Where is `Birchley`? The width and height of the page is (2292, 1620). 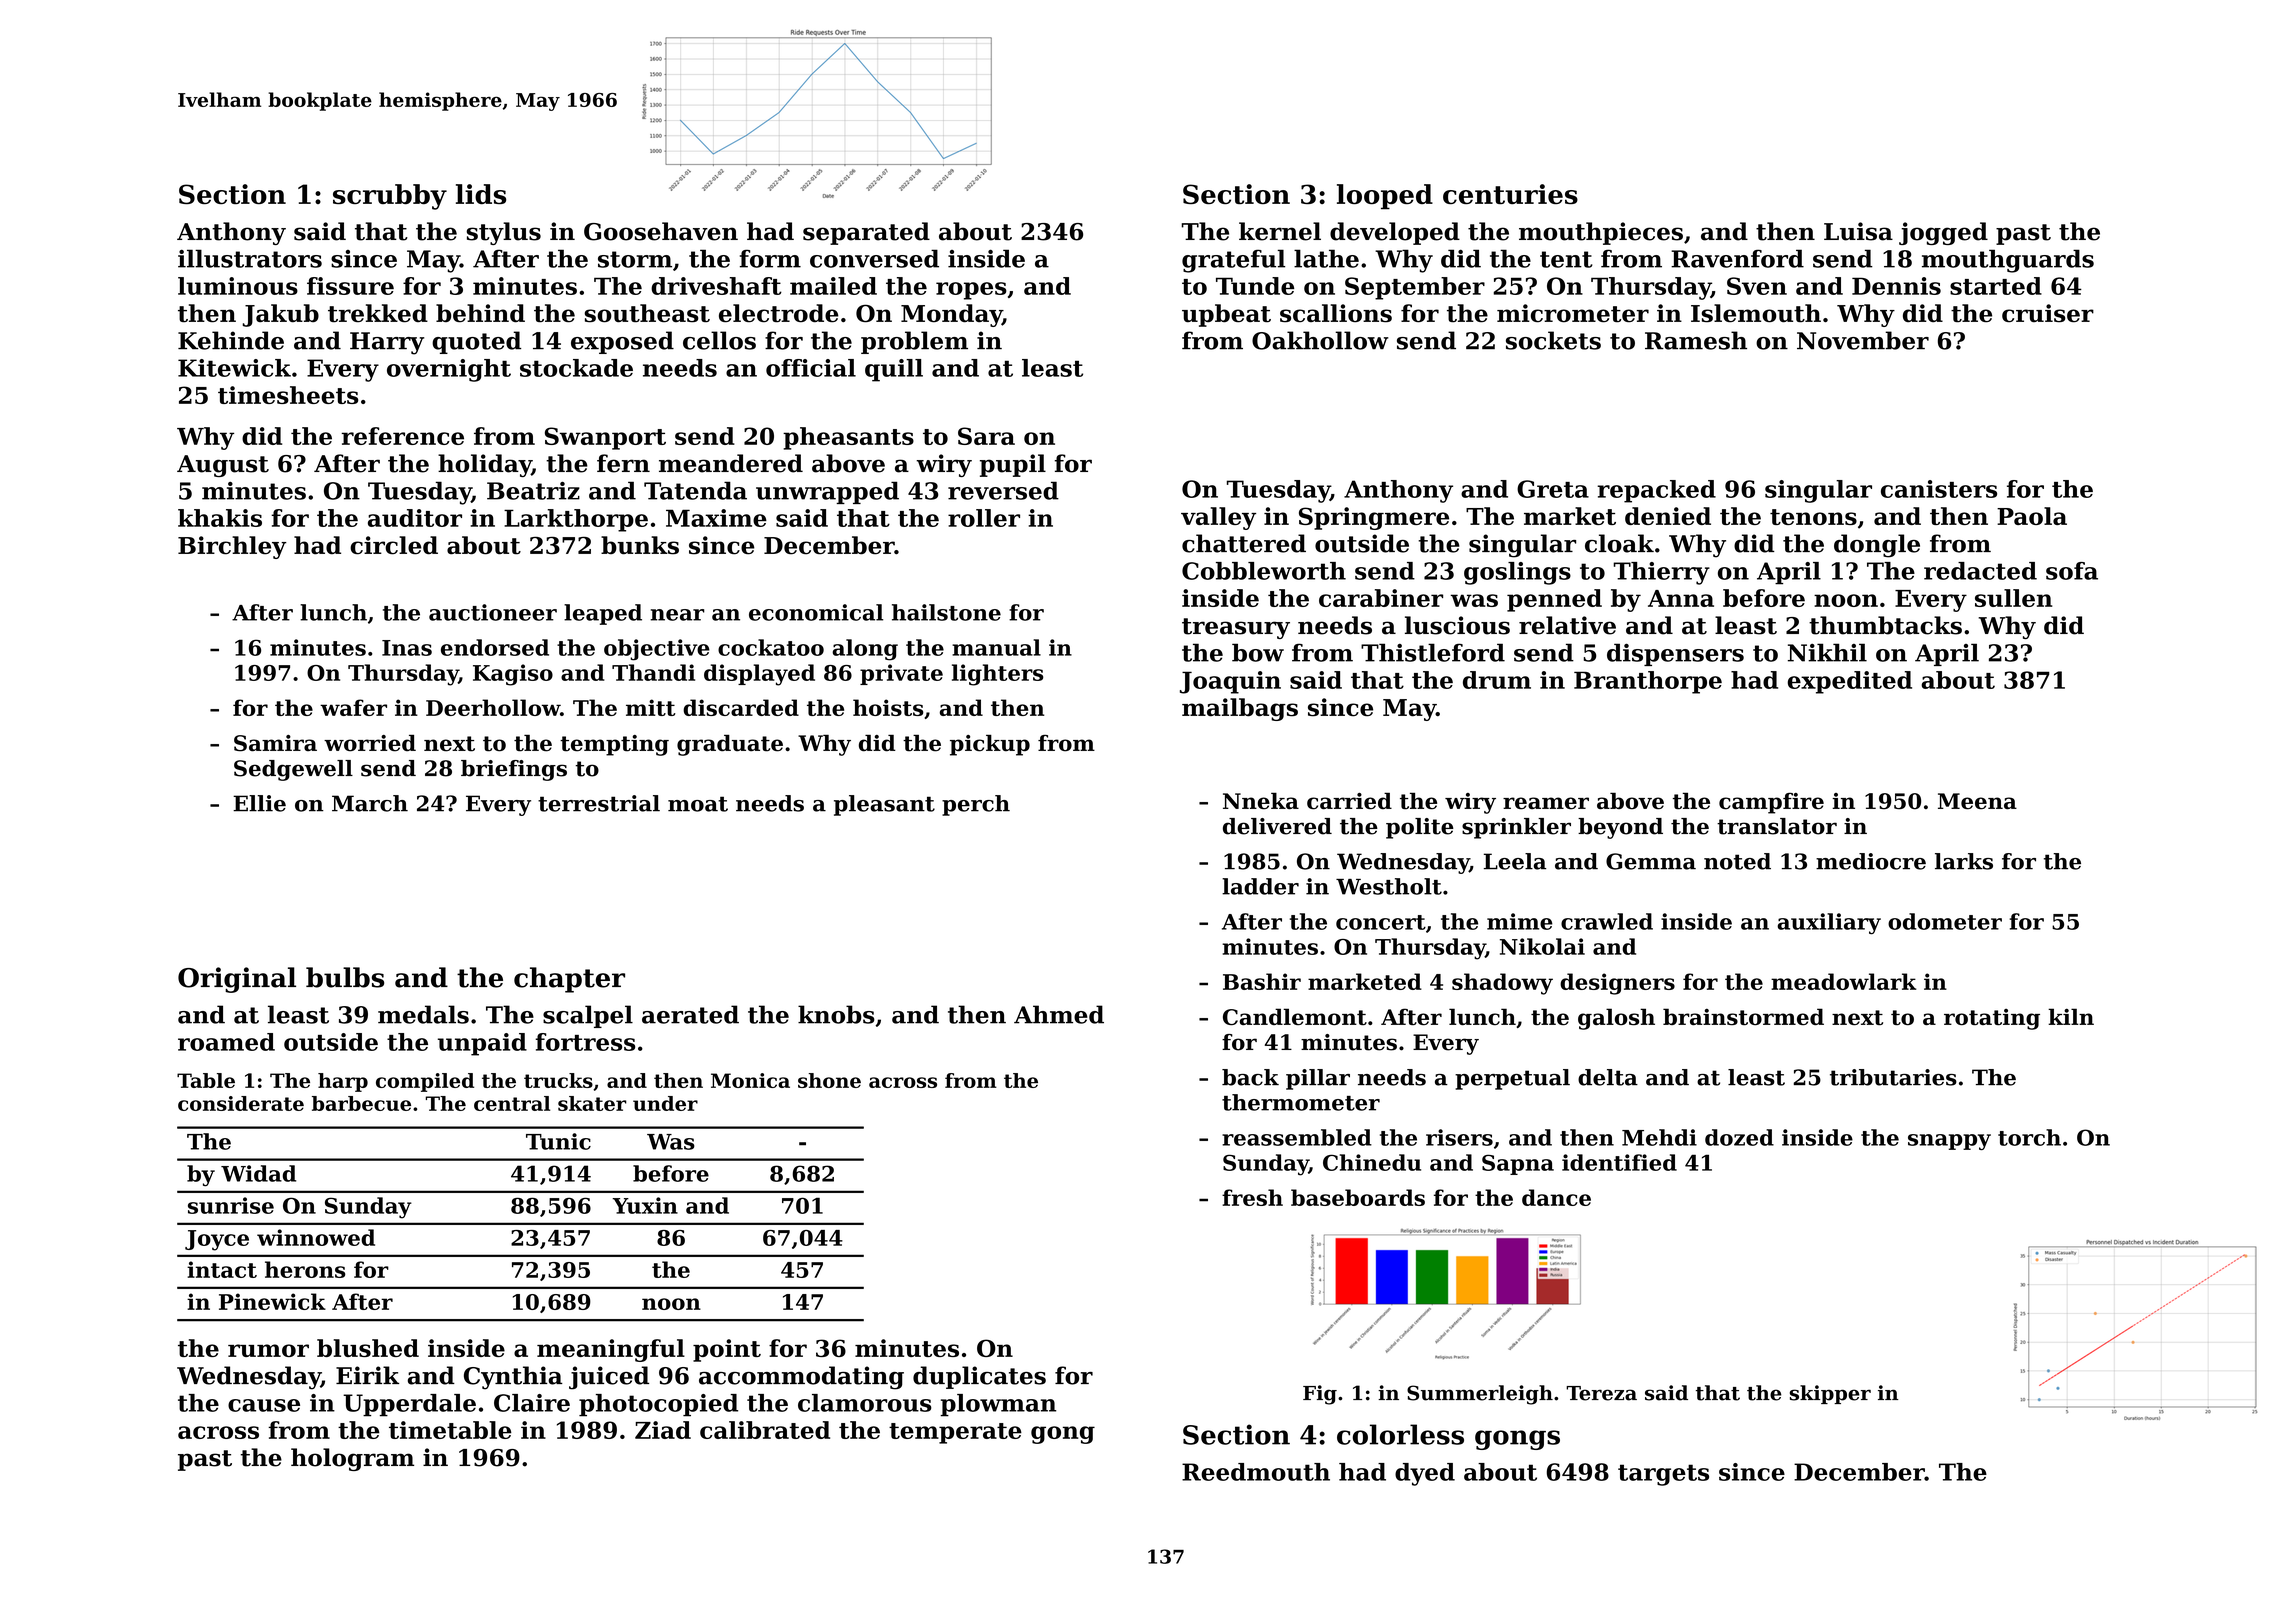
Birchley is located at coordinates (232, 547).
